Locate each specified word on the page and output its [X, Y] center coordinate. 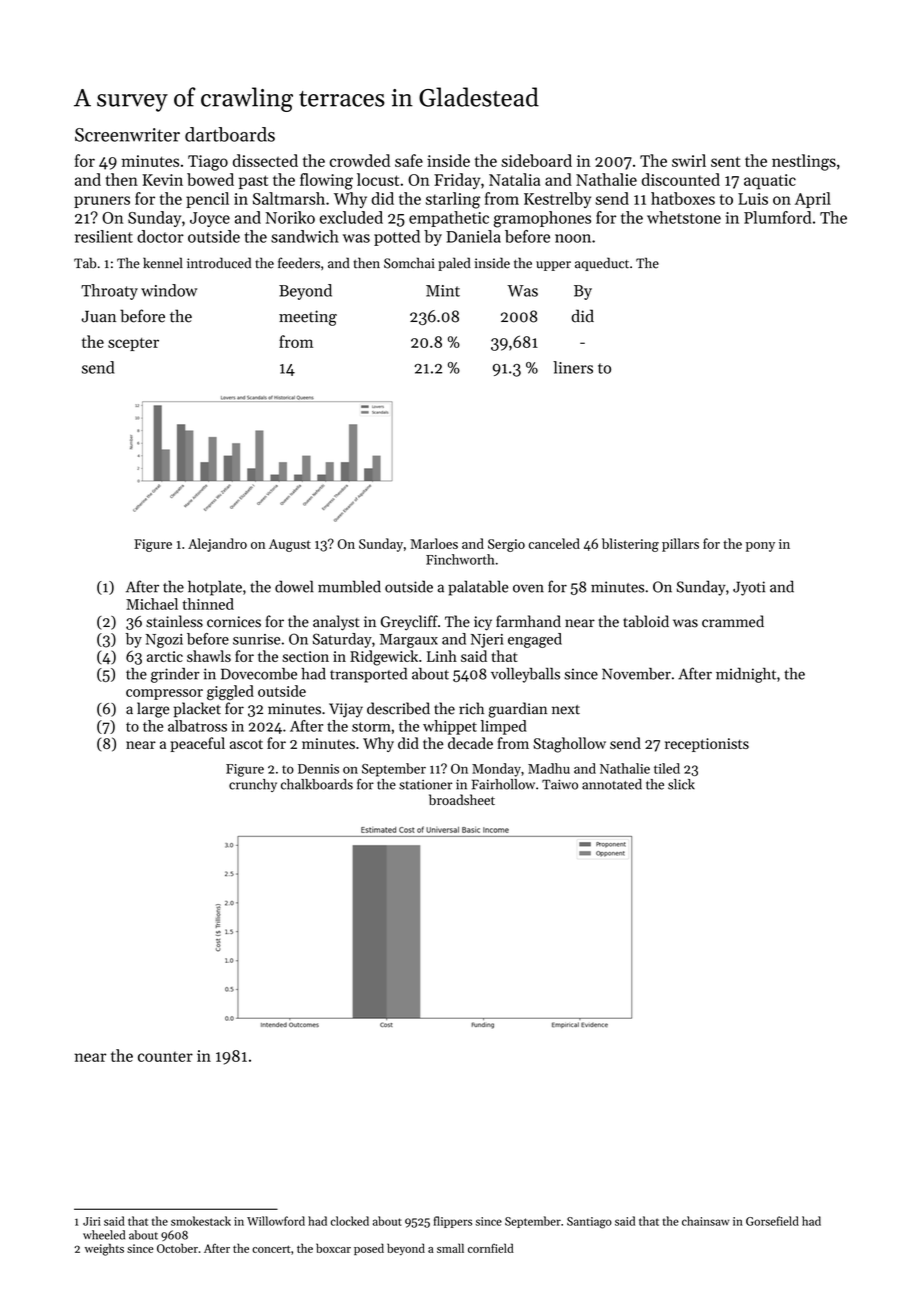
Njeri [487, 641]
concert [271, 1249]
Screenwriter [127, 135]
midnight [746, 675]
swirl [689, 160]
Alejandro [217, 545]
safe [409, 160]
